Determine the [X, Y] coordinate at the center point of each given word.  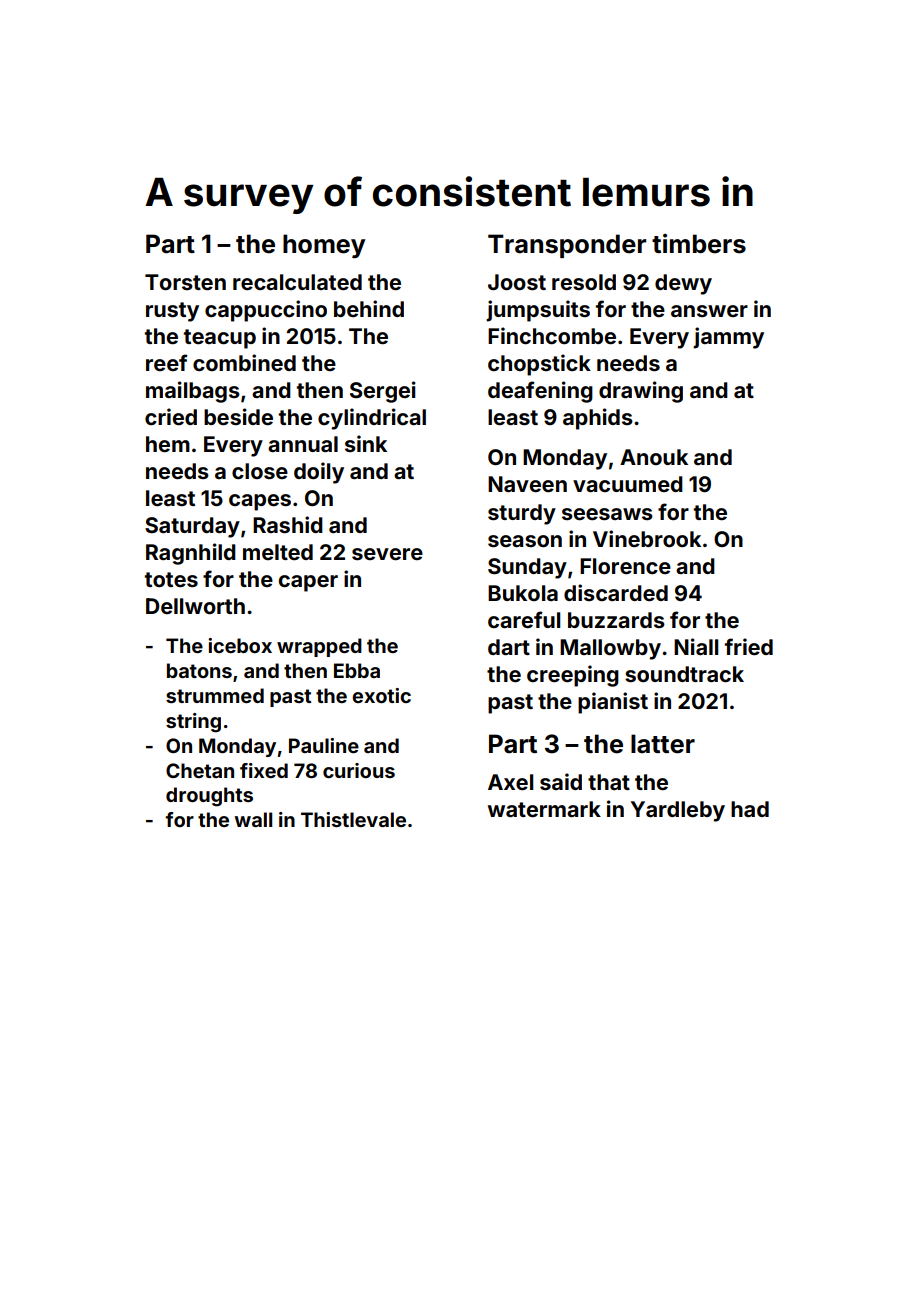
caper [308, 583]
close [260, 471]
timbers [699, 244]
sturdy [522, 514]
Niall [696, 646]
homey [324, 246]
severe [387, 554]
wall [253, 819]
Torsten [185, 282]
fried [749, 646]
